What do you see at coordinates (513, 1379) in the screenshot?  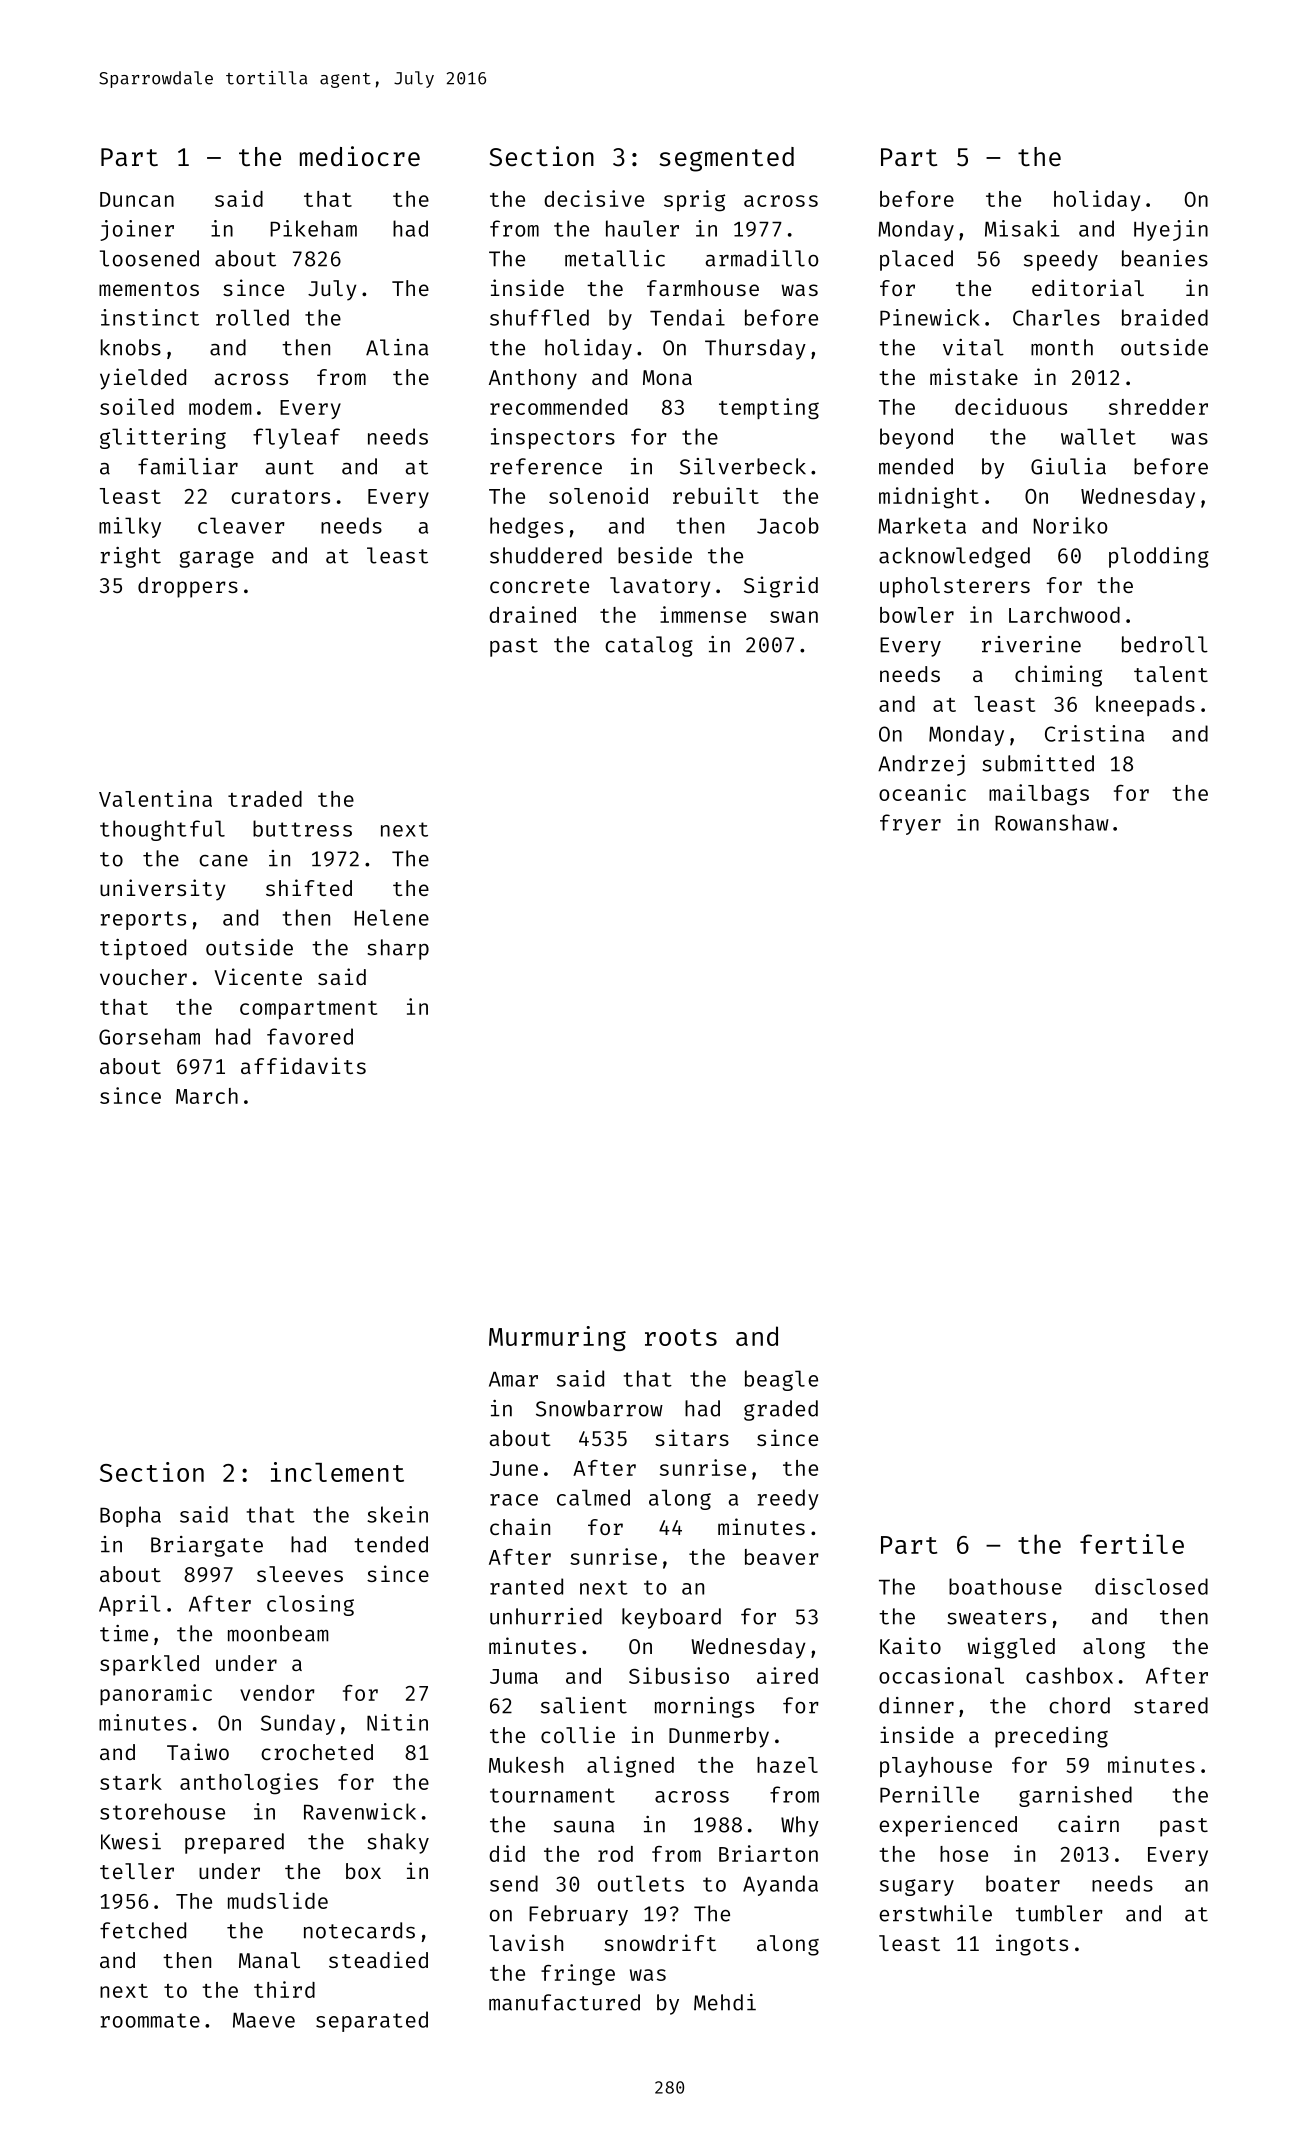 I see `Amar` at bounding box center [513, 1379].
